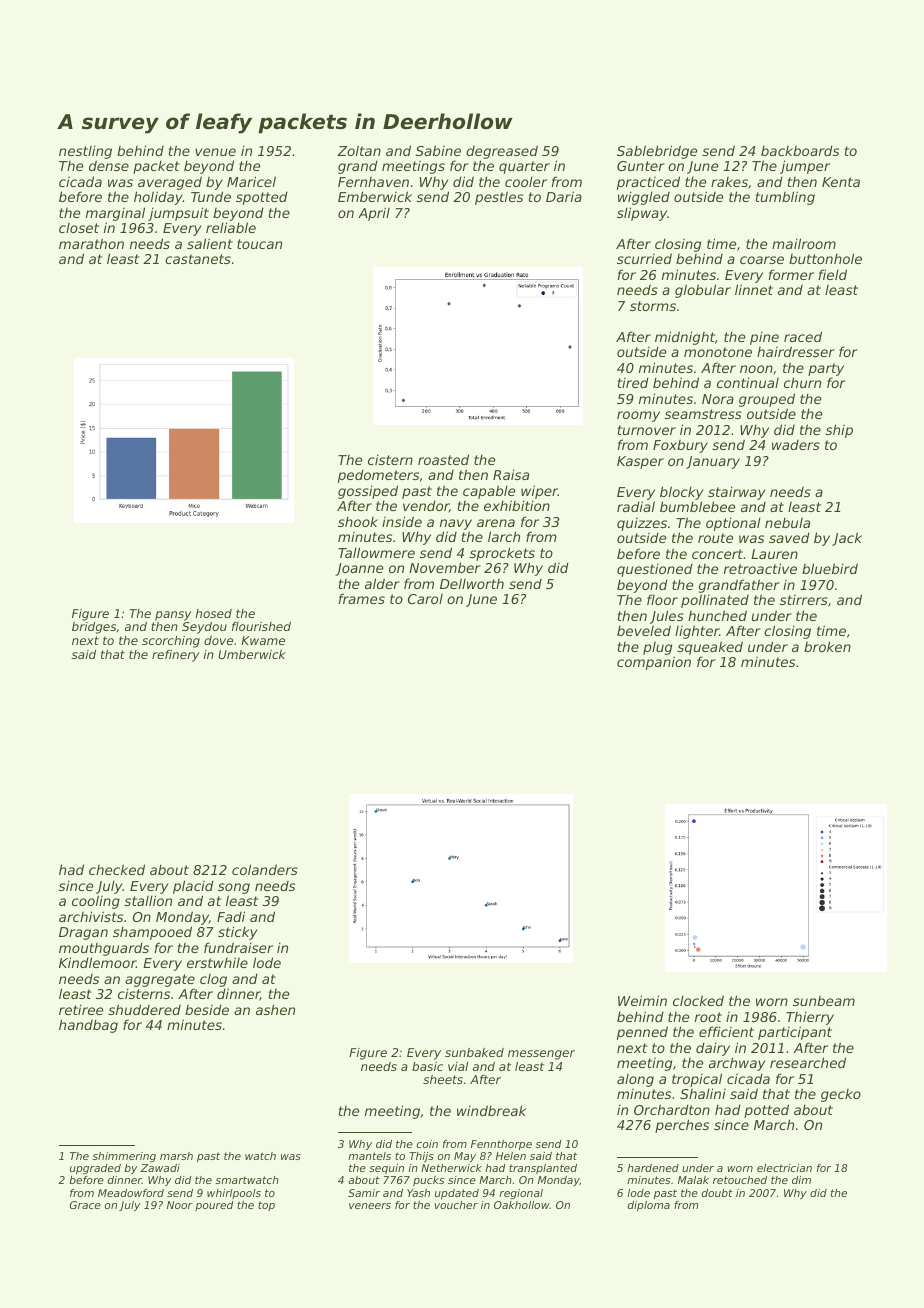 The height and width of the screenshot is (1308, 924). Describe the element at coordinates (252, 654) in the screenshot. I see `Umberwick` at that location.
